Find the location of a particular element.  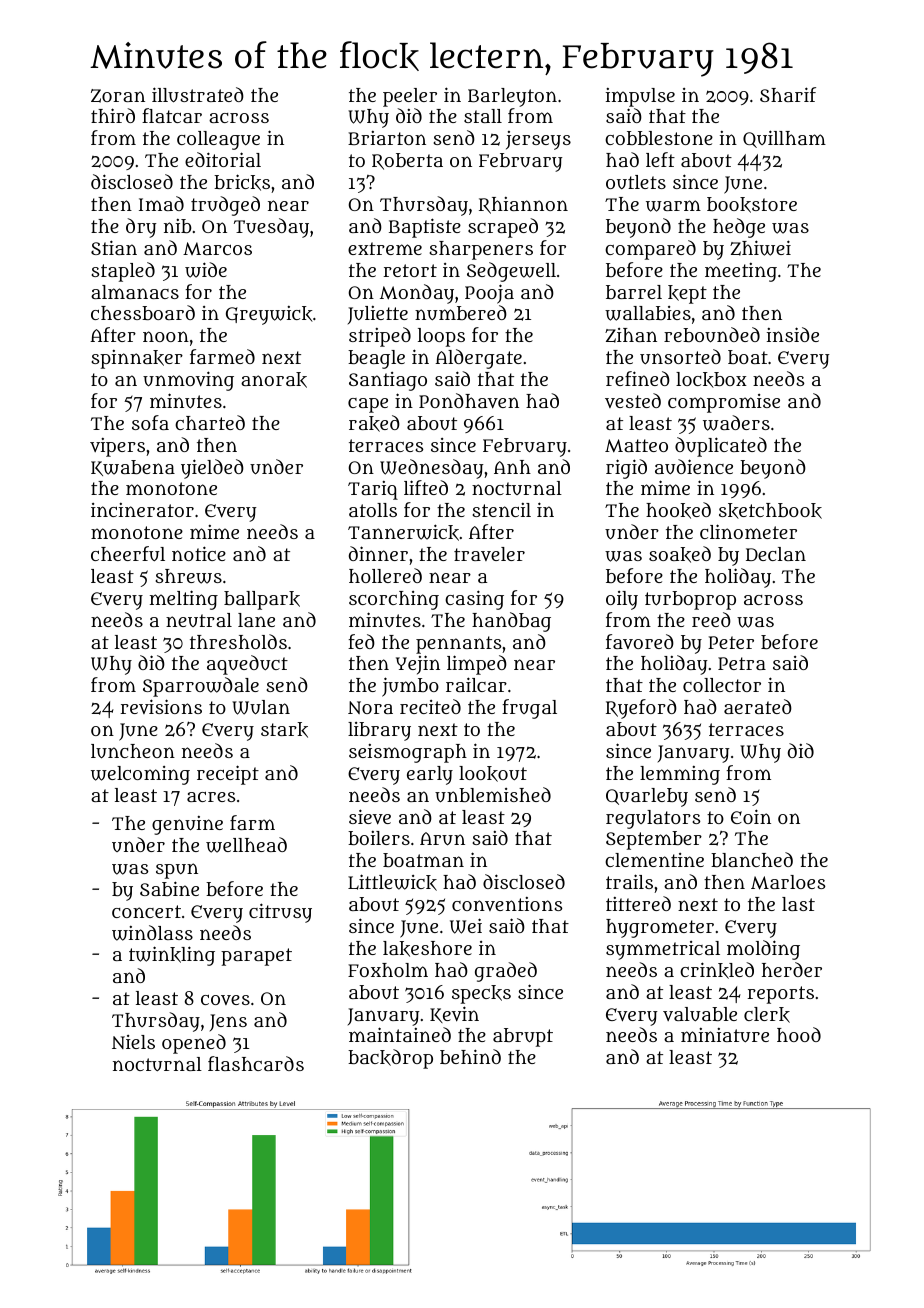

Zhiwei is located at coordinates (760, 248).
